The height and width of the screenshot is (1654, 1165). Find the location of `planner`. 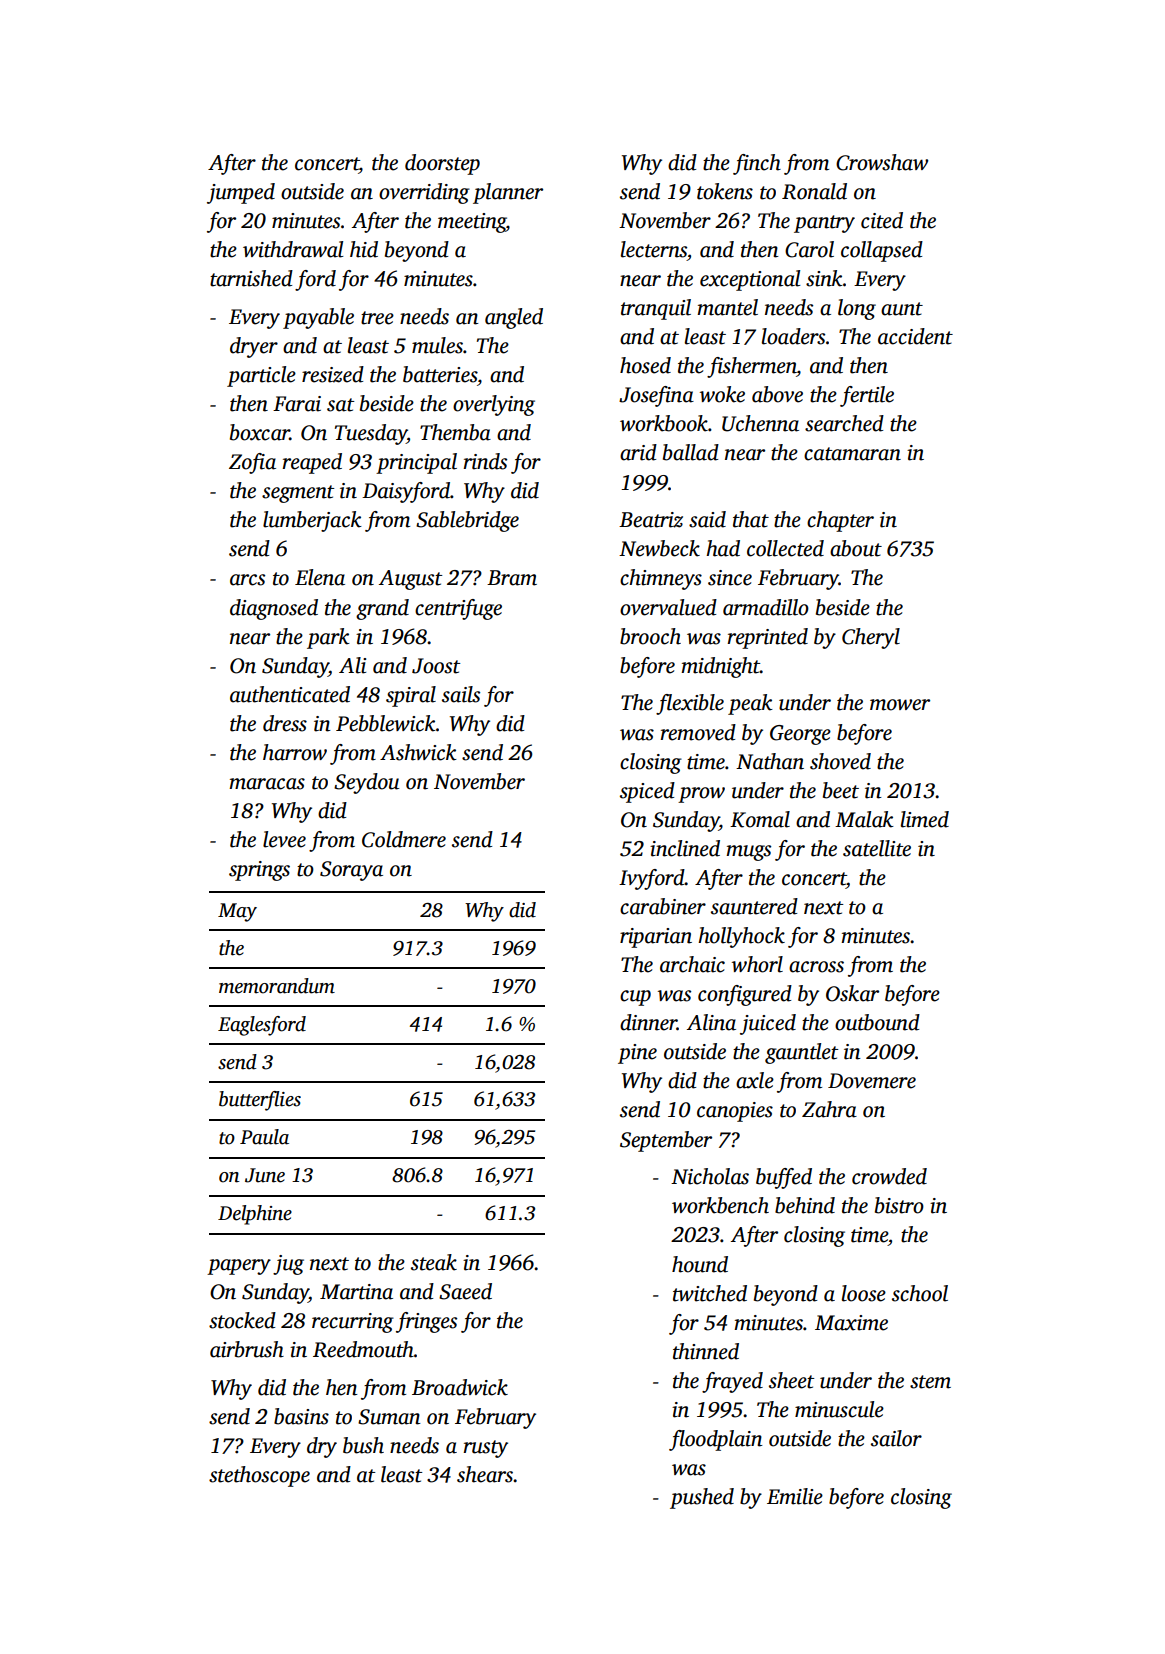

planner is located at coordinates (508, 193).
